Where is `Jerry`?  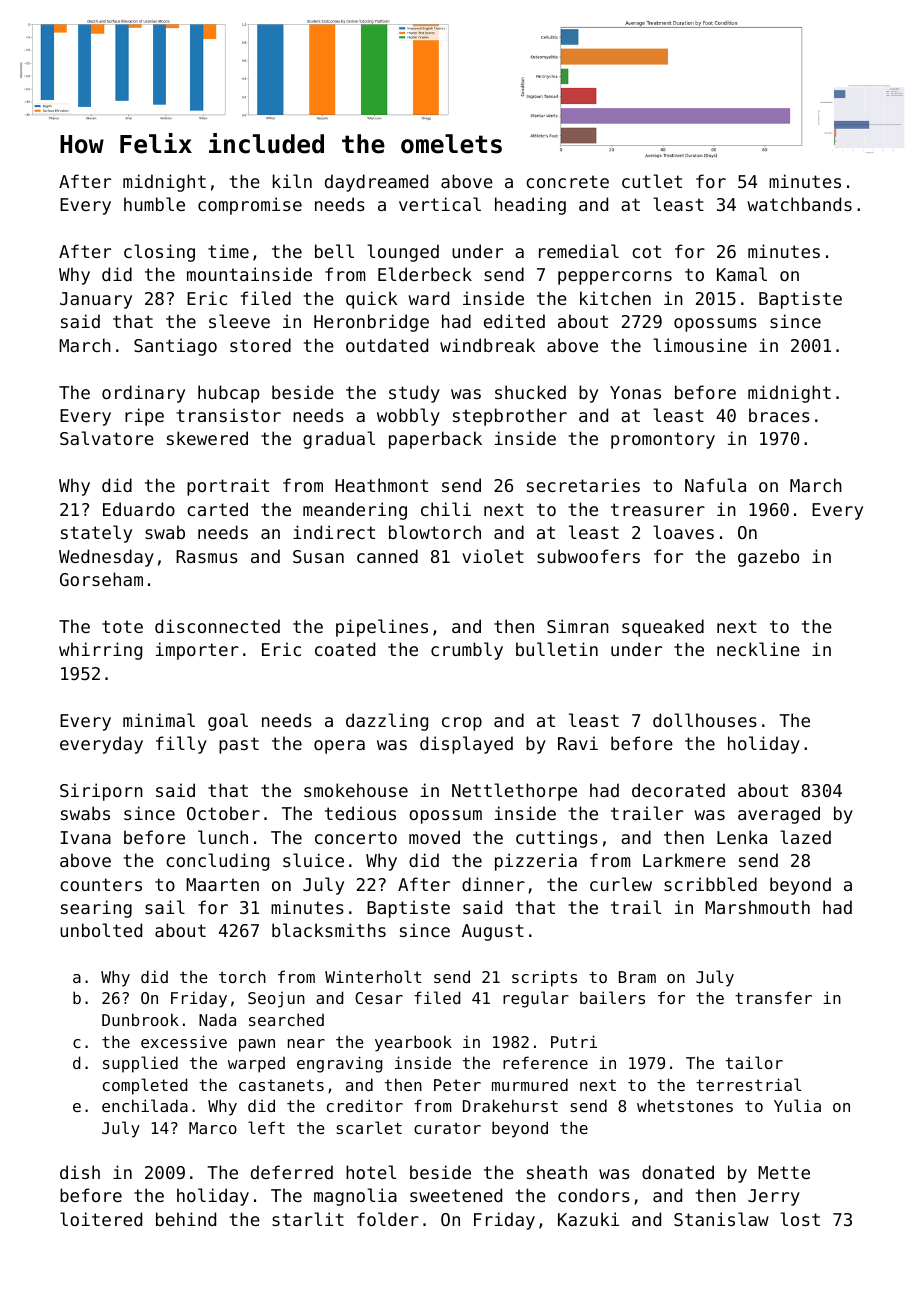 Jerry is located at coordinates (774, 1197).
